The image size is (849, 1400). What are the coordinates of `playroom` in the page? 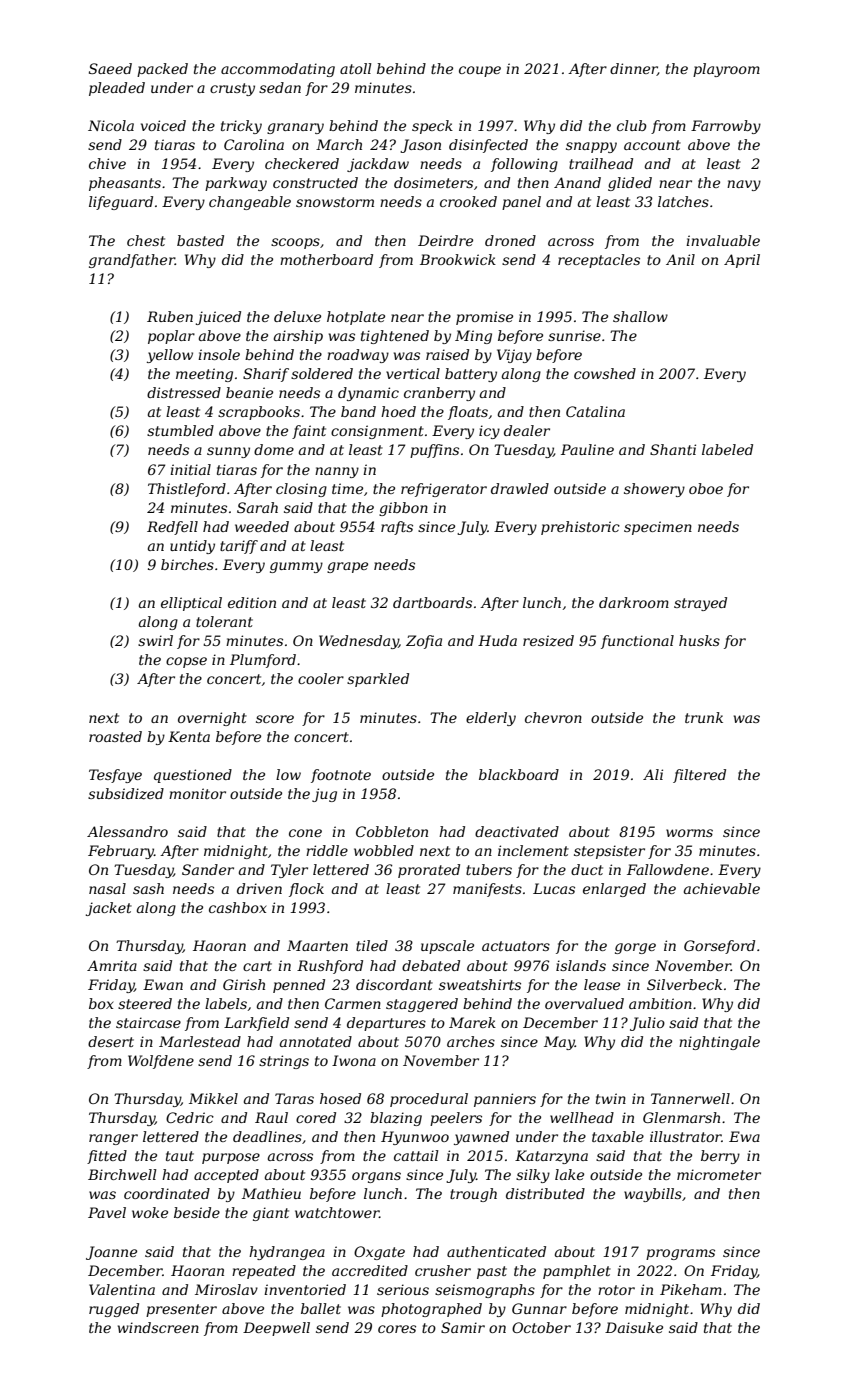 It's located at (726, 70).
